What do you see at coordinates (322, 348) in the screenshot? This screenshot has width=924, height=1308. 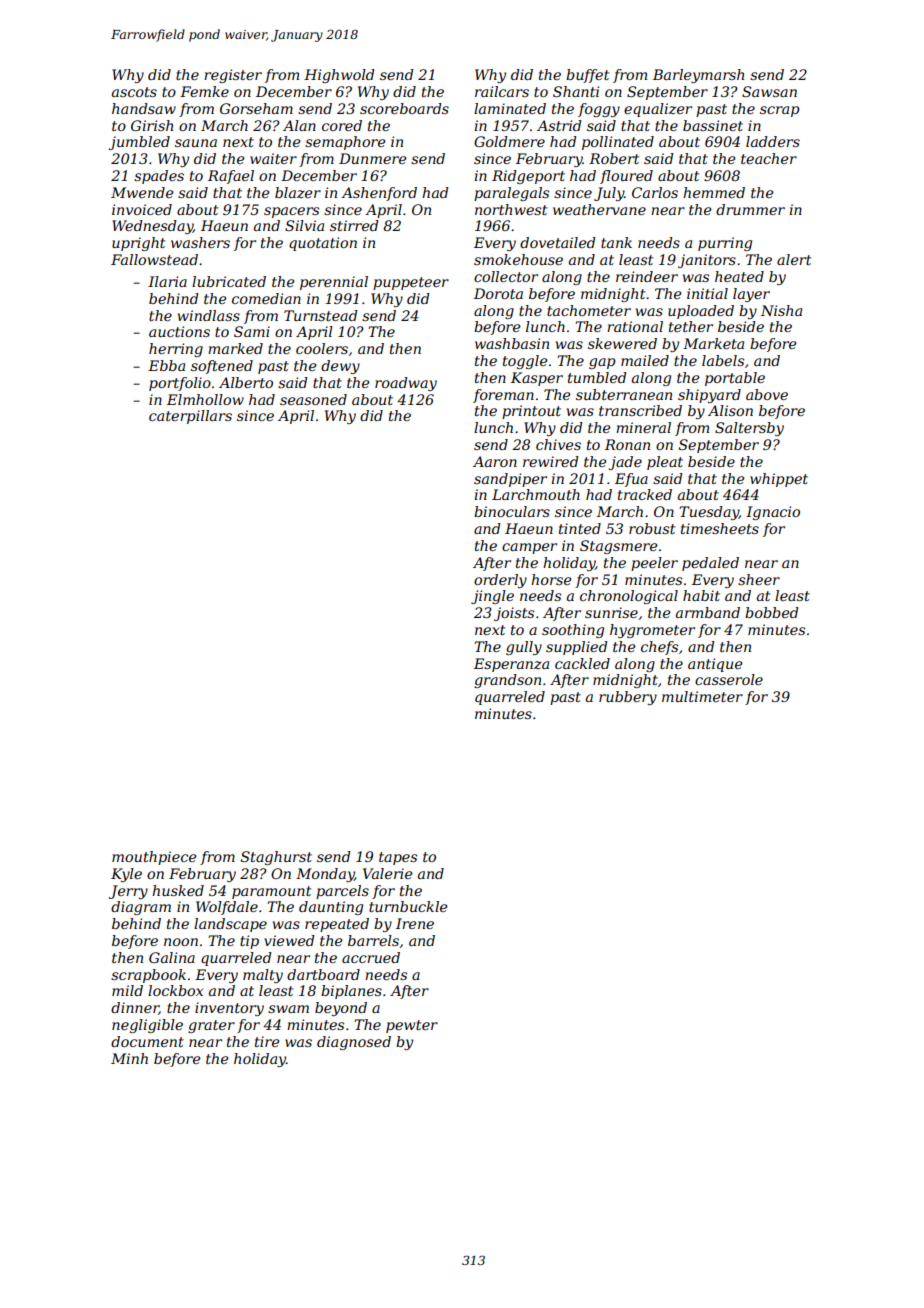 I see `coolers` at bounding box center [322, 348].
